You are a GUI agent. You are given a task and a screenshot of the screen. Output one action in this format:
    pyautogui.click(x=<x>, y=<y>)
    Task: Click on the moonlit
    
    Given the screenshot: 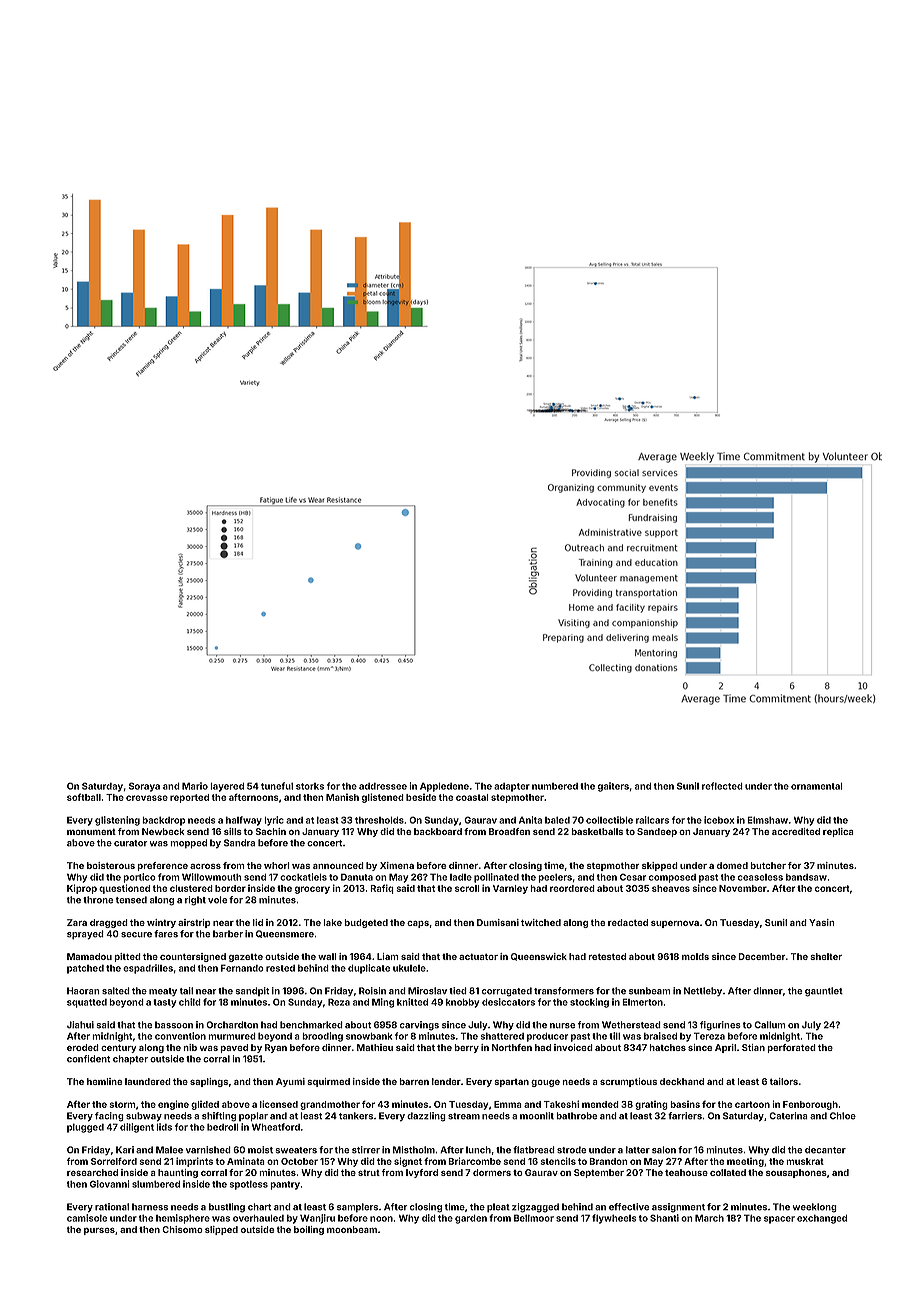 What is the action you would take?
    pyautogui.click(x=537, y=1116)
